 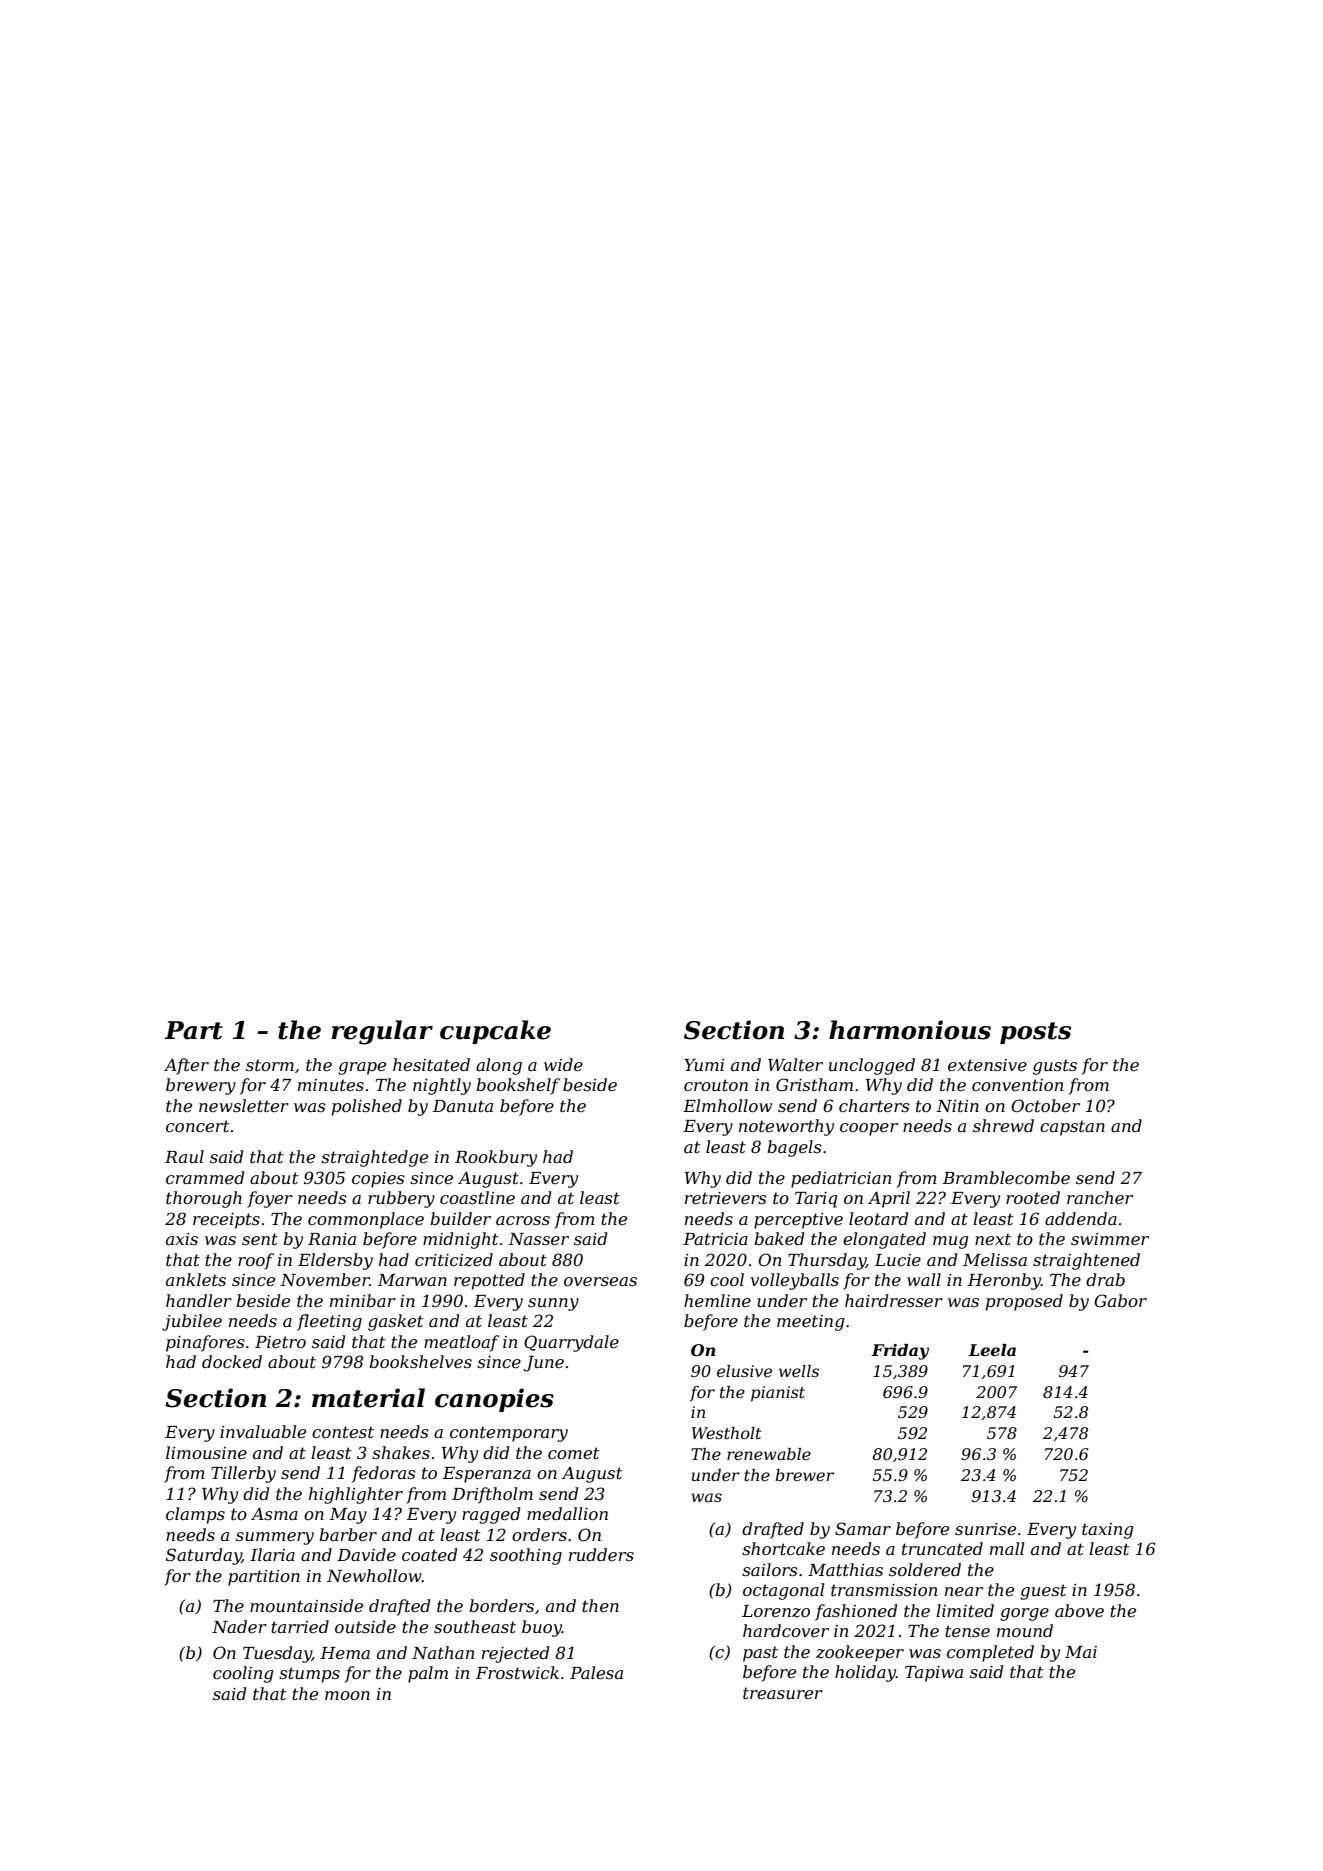 What do you see at coordinates (1035, 1033) in the page?
I see `posts` at bounding box center [1035, 1033].
